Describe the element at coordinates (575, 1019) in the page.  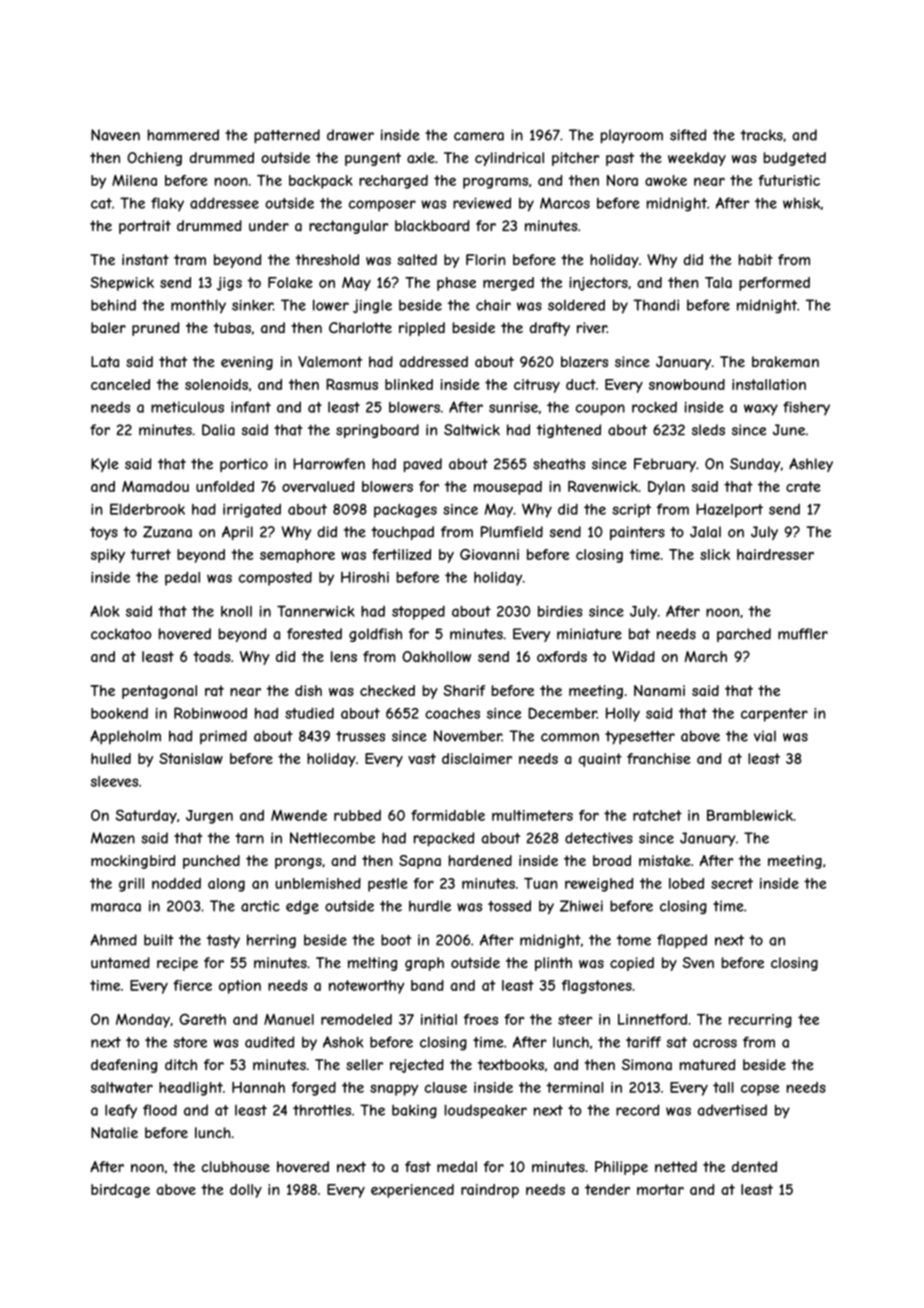
I see `steer` at that location.
